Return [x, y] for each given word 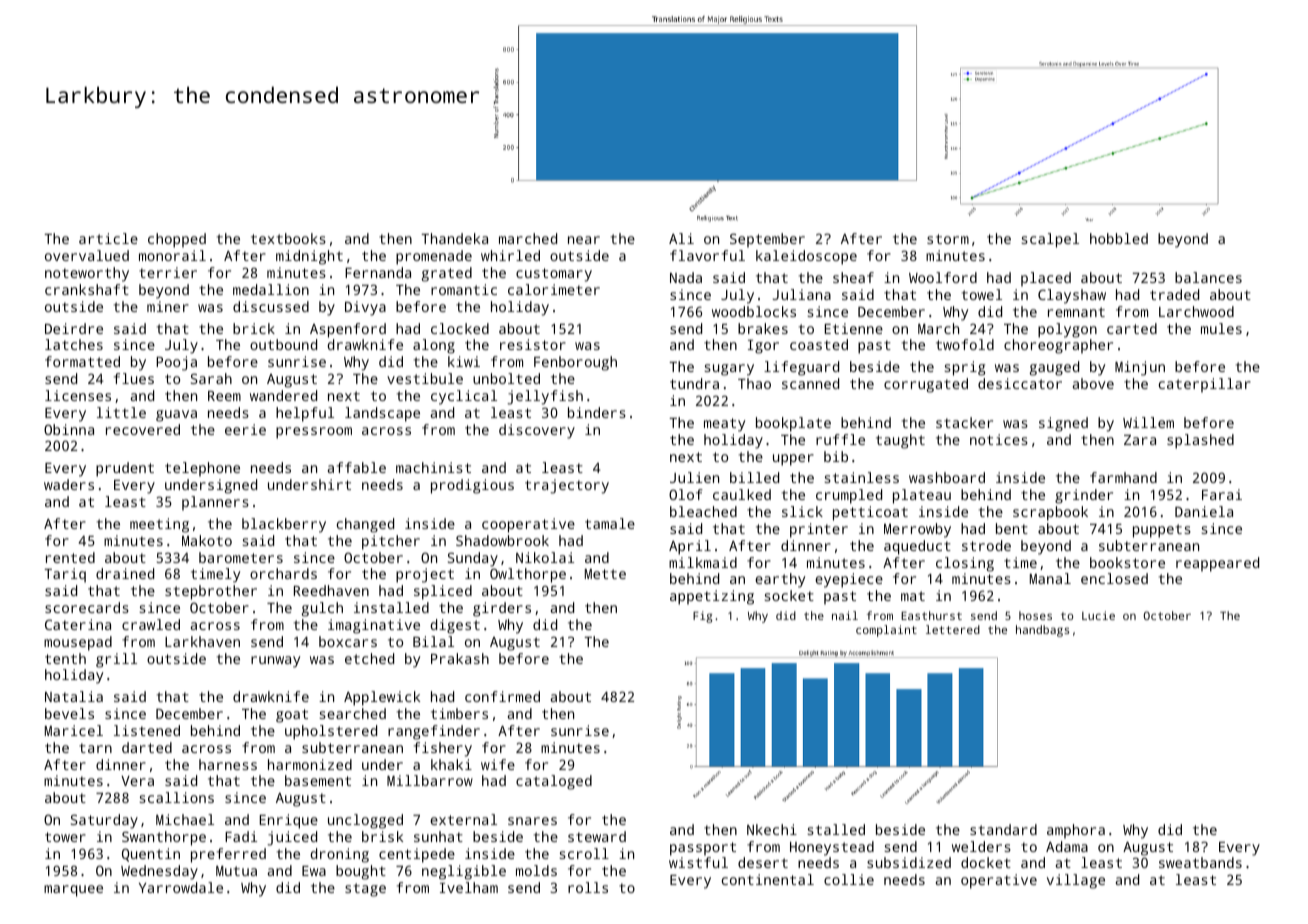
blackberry [284, 525]
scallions [177, 797]
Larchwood [1196, 311]
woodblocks [754, 311]
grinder [1084, 496]
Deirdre [74, 328]
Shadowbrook [502, 540]
